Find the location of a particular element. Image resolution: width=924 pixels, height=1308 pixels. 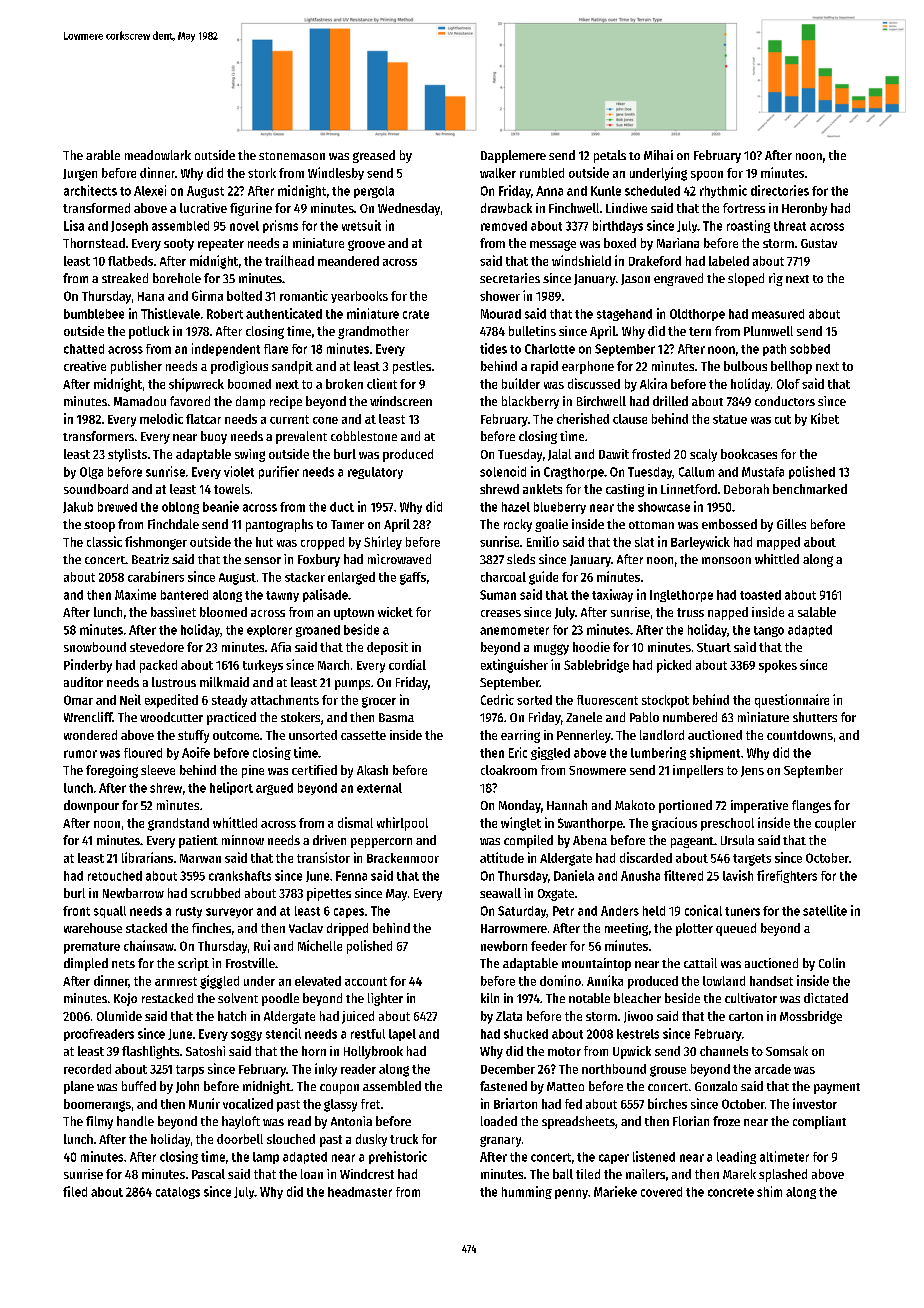

grocer is located at coordinates (379, 702).
